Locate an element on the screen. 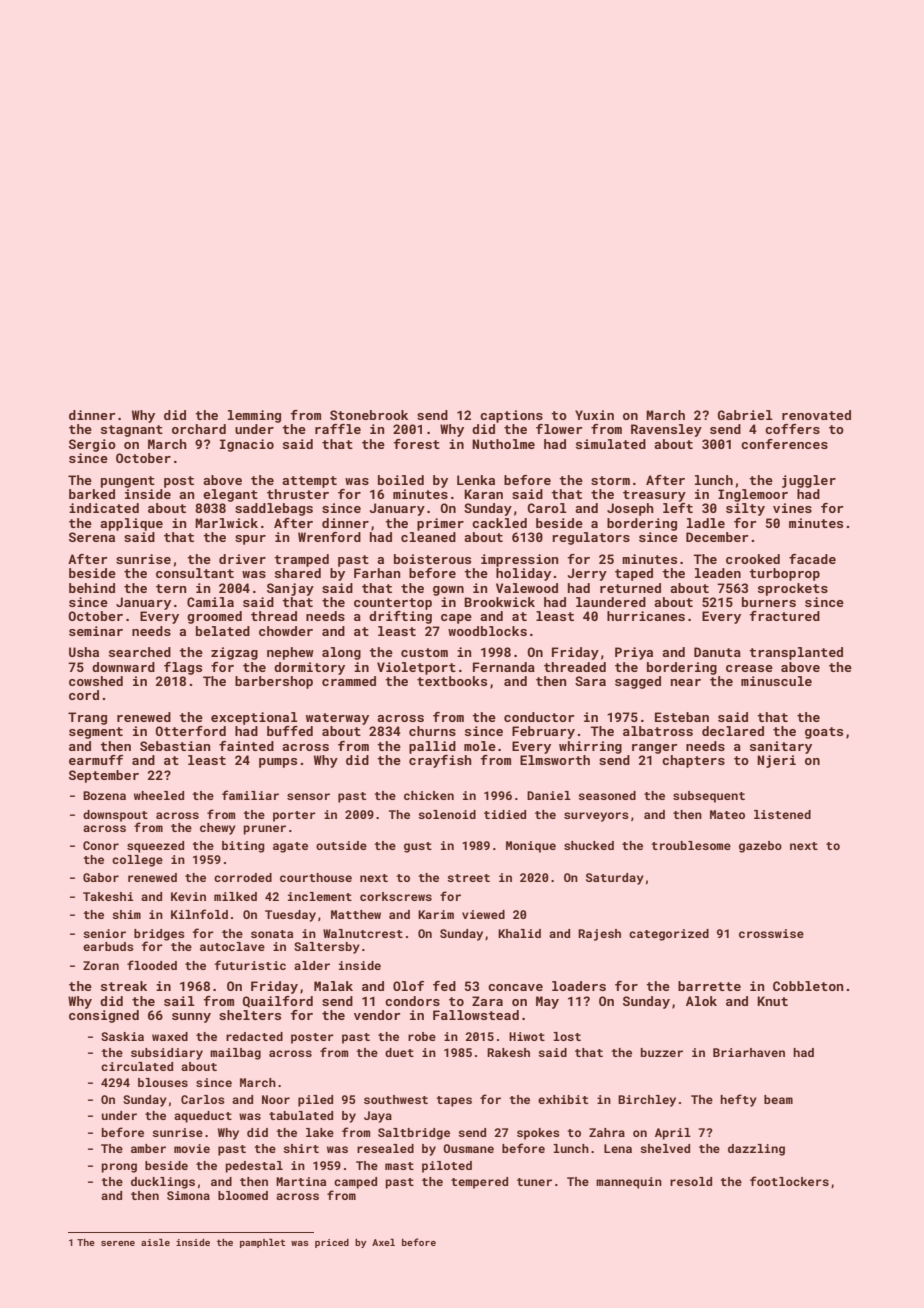  crosswise is located at coordinates (771, 933).
